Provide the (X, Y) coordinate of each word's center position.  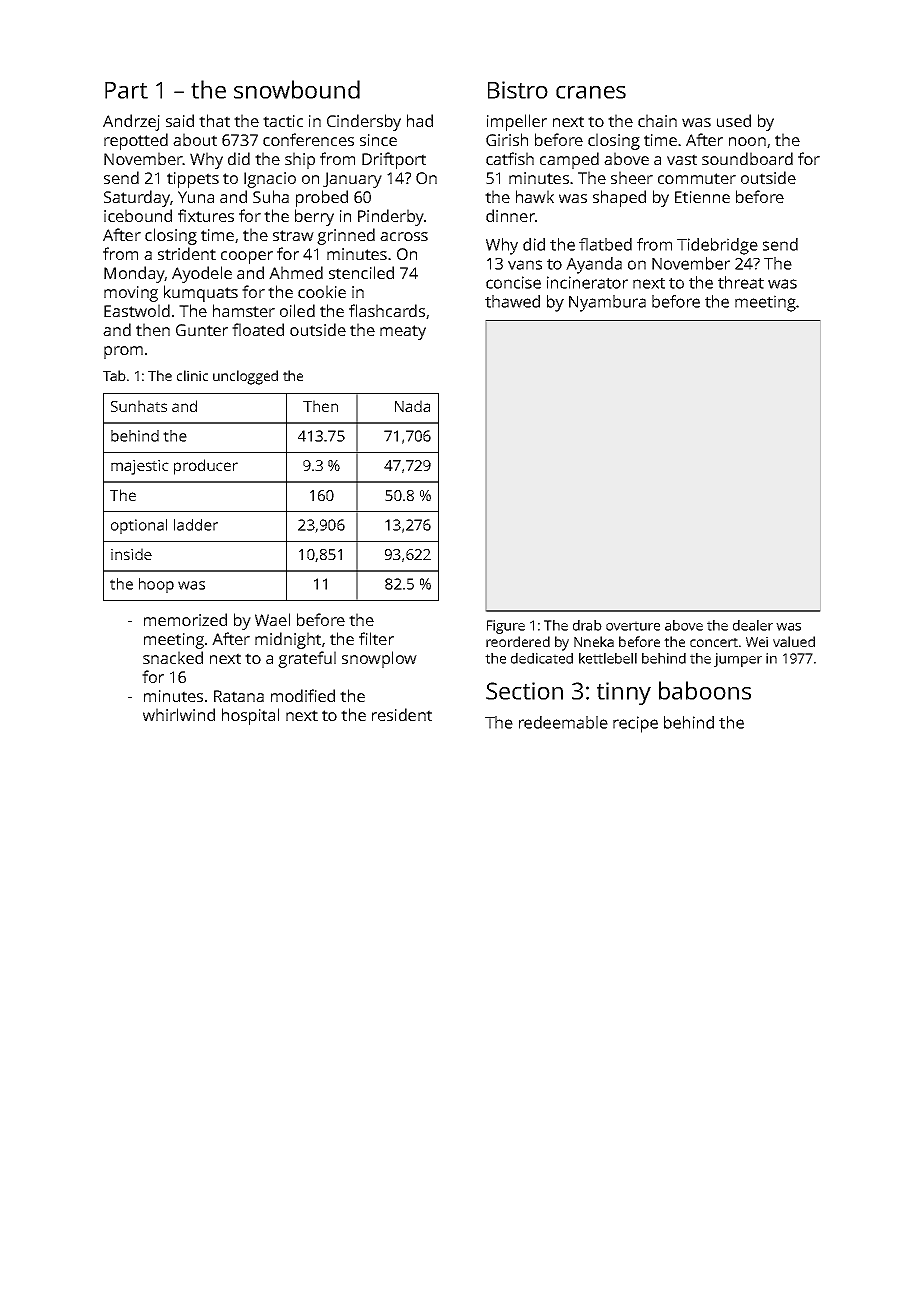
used (734, 120)
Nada (412, 406)
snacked (173, 657)
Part (126, 90)
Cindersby (364, 122)
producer (206, 467)
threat (741, 282)
